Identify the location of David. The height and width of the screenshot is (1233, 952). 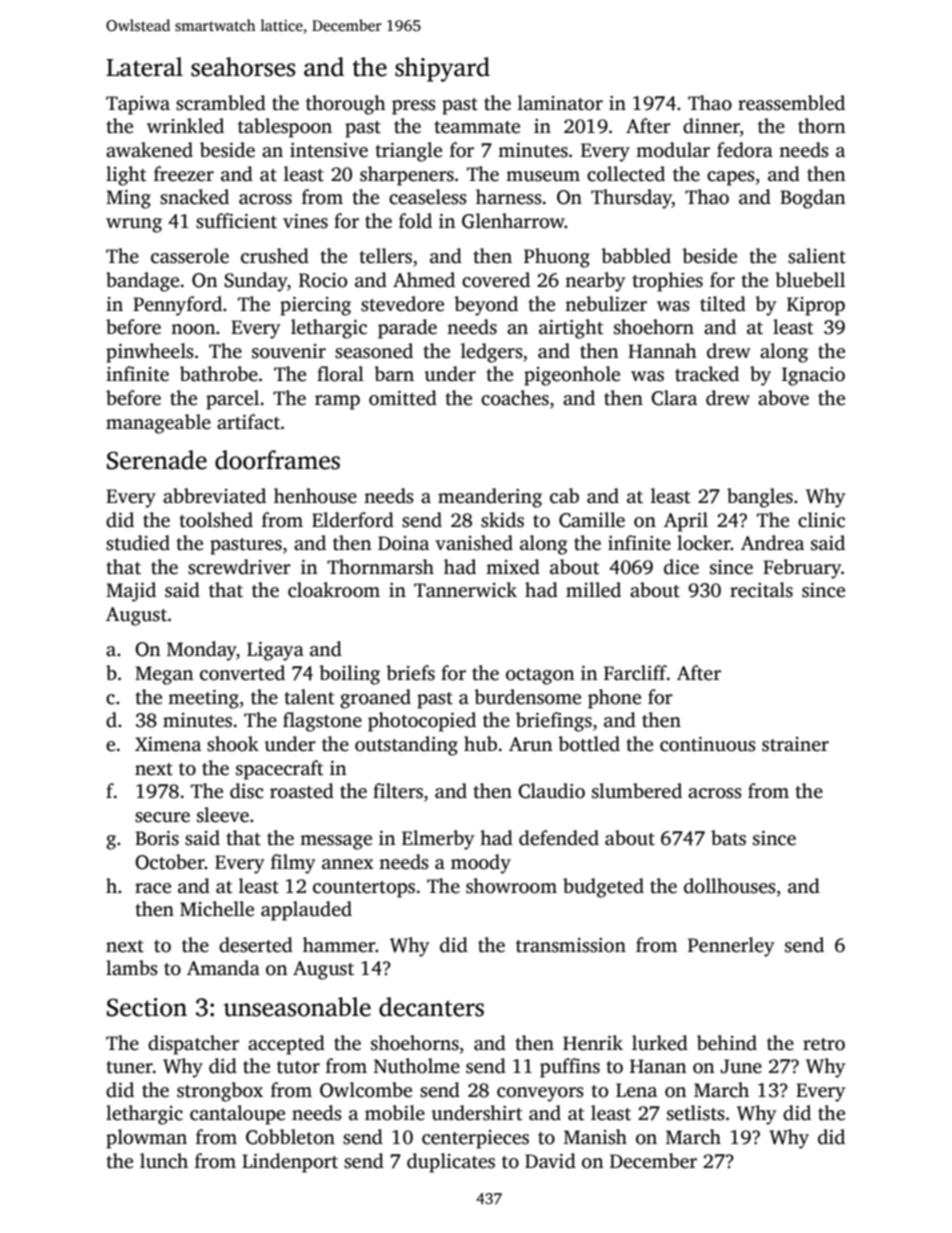
(550, 1161).
